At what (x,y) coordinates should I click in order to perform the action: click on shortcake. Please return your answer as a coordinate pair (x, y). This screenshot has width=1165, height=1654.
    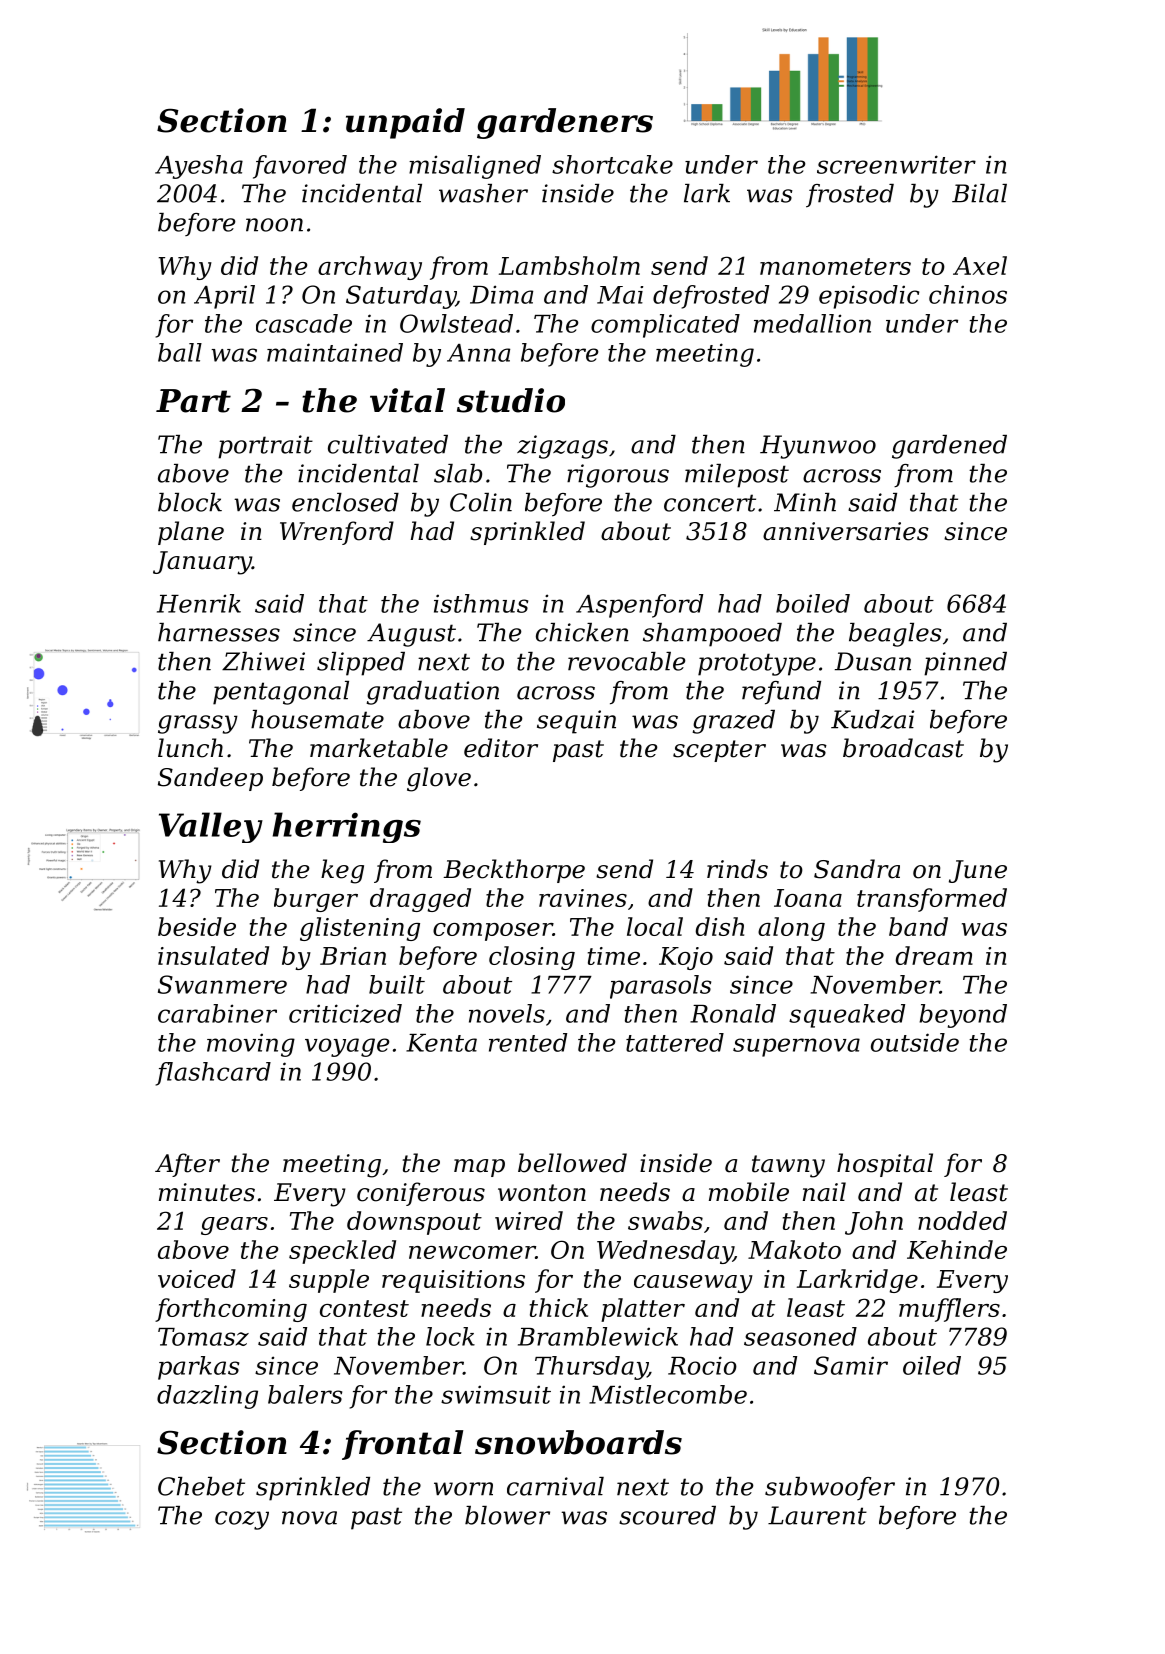
    Looking at the image, I should click on (612, 164).
